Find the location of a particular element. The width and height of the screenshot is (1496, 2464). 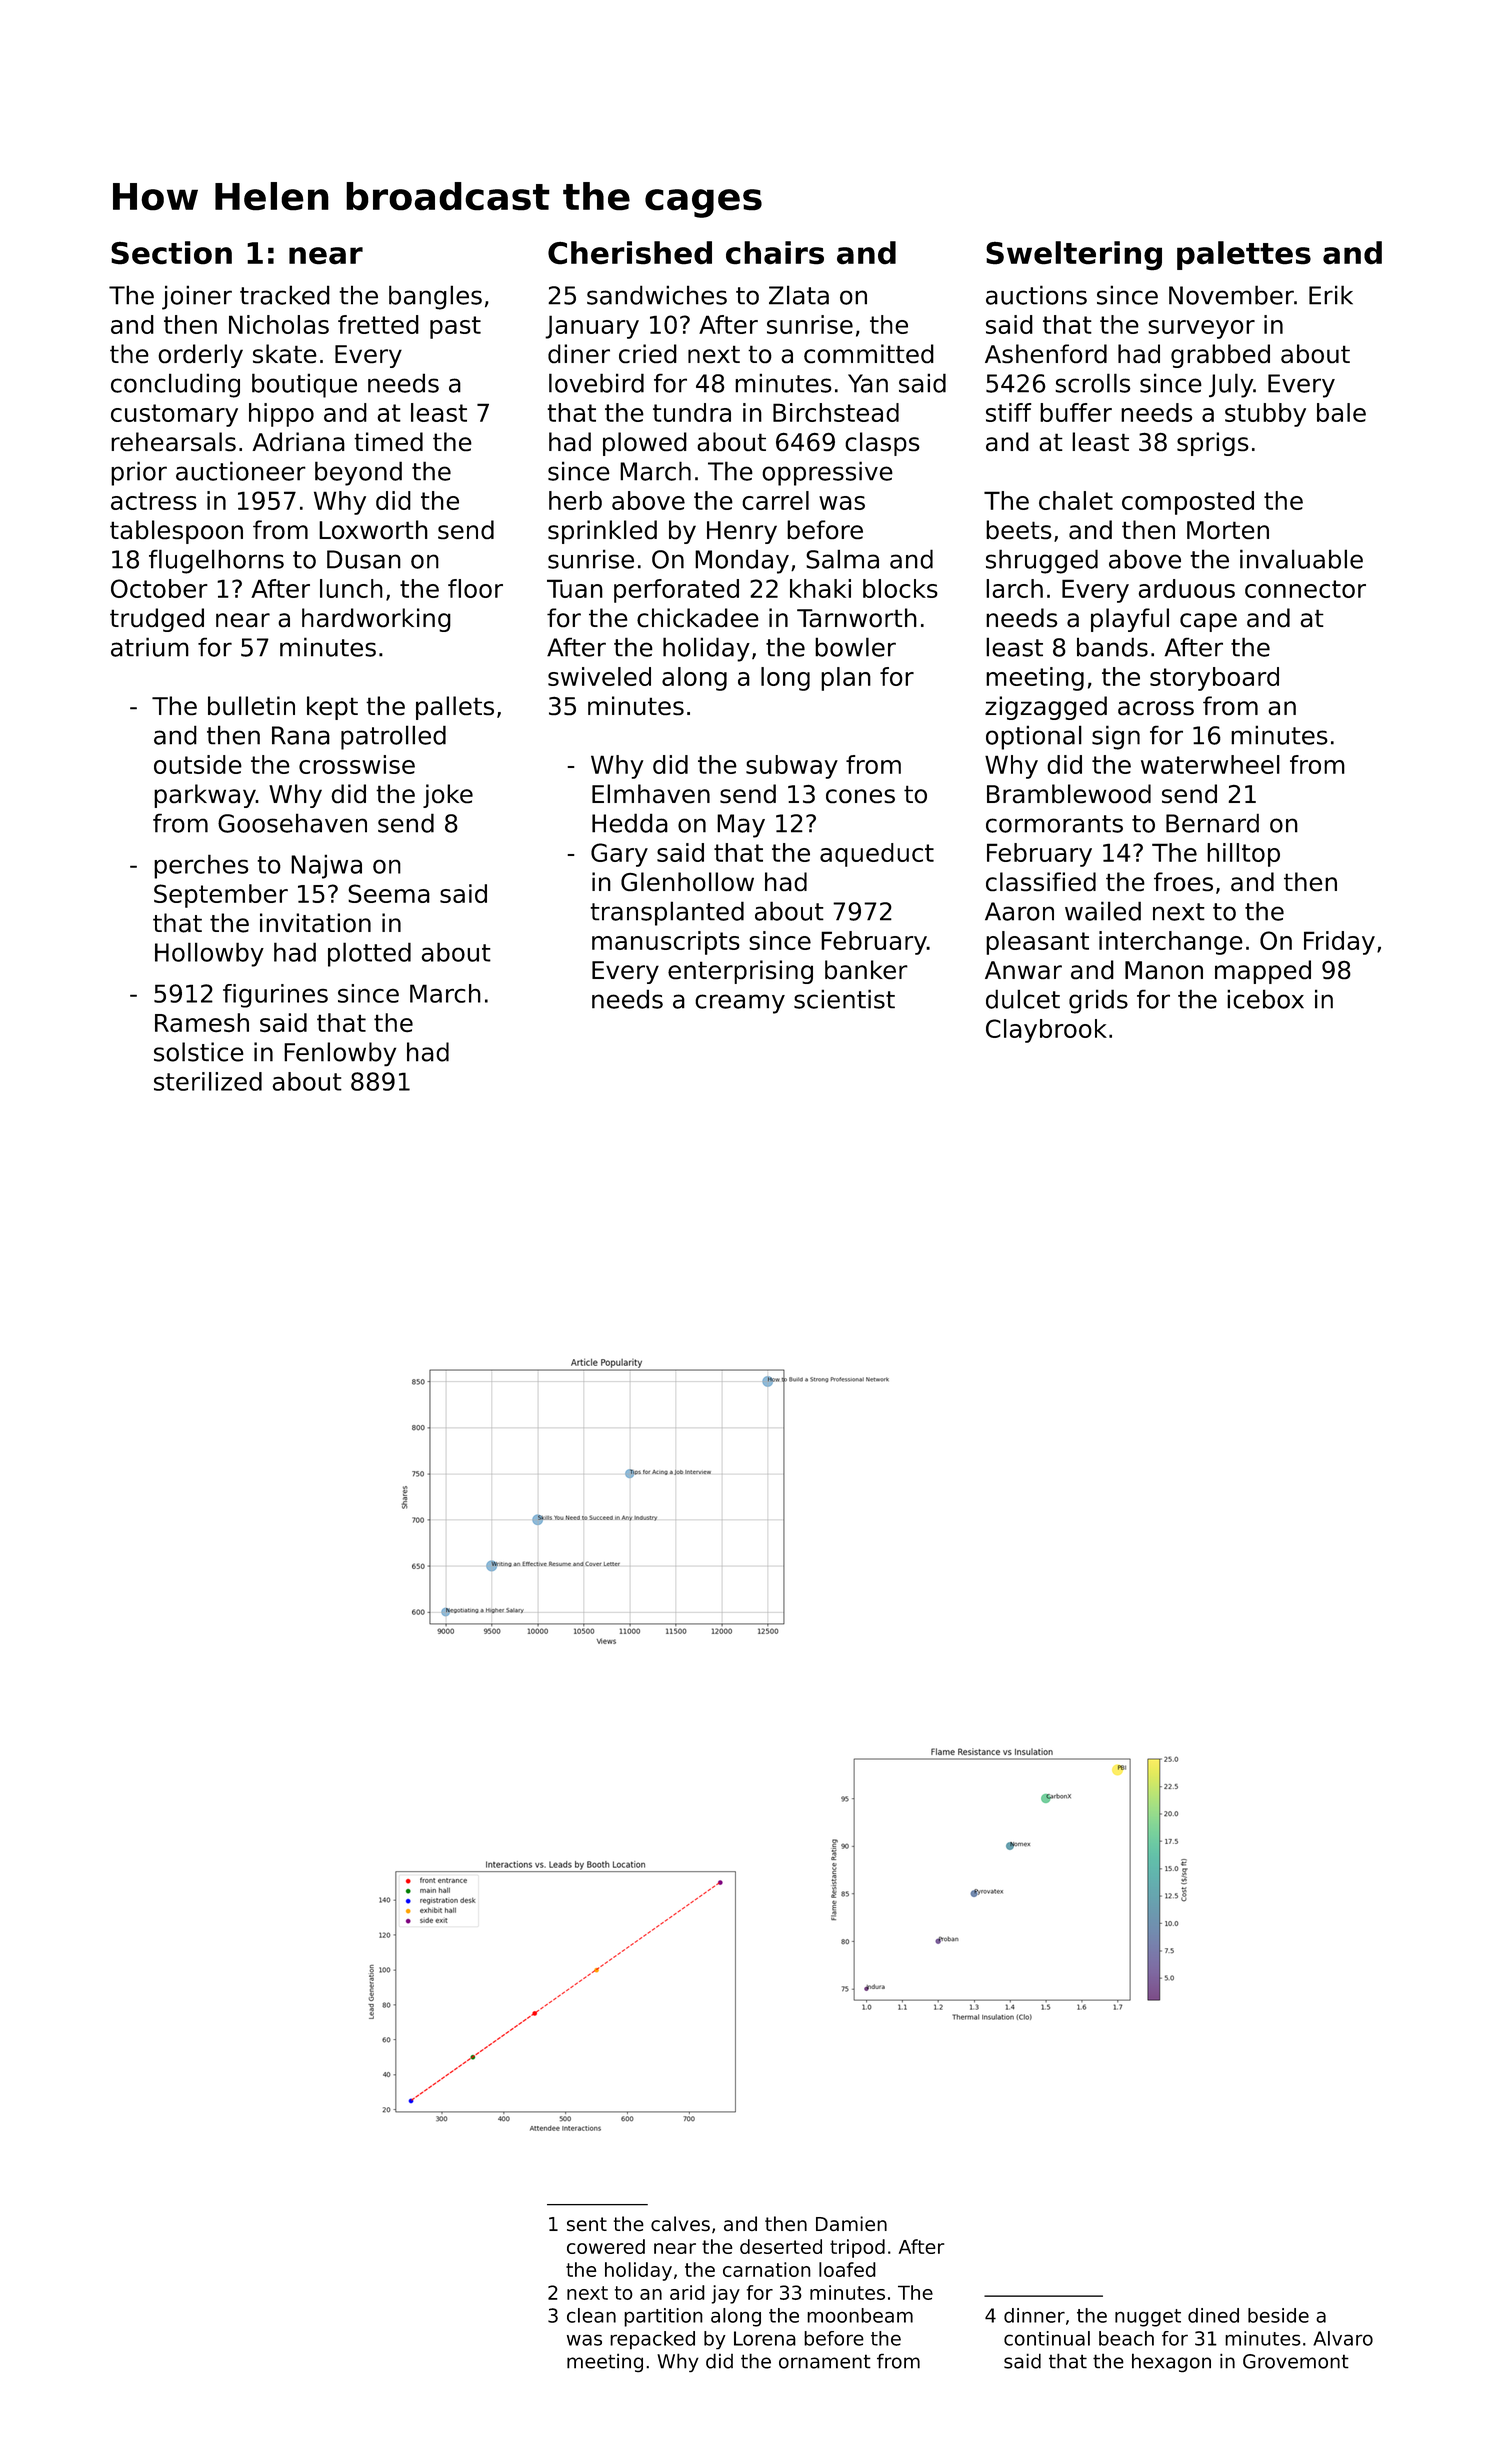

Claybrook is located at coordinates (1046, 1031).
